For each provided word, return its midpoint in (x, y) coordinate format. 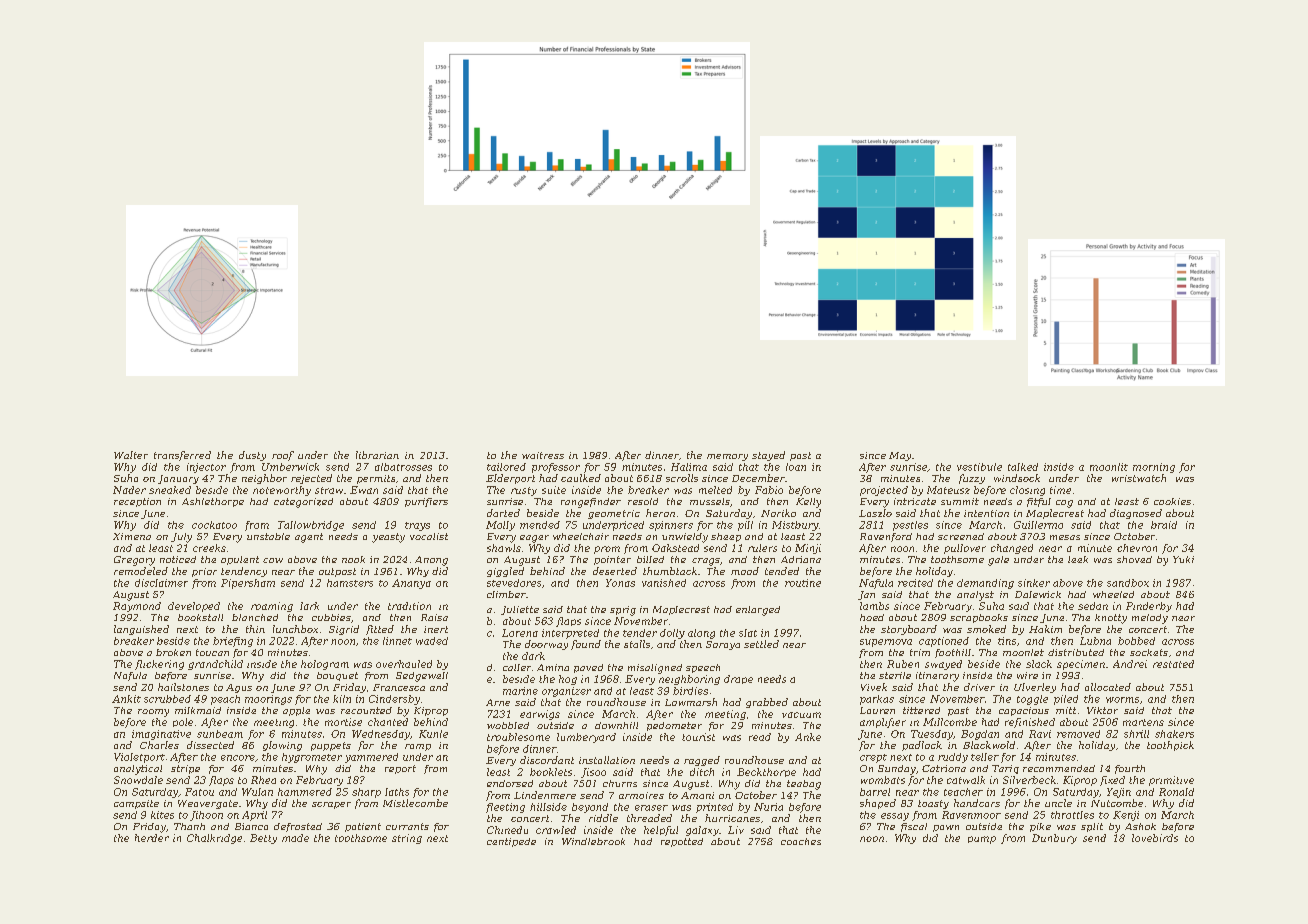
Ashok (1140, 826)
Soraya (723, 645)
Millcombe (950, 722)
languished (141, 630)
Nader (129, 490)
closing (1027, 491)
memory (727, 457)
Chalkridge (214, 839)
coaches (801, 841)
